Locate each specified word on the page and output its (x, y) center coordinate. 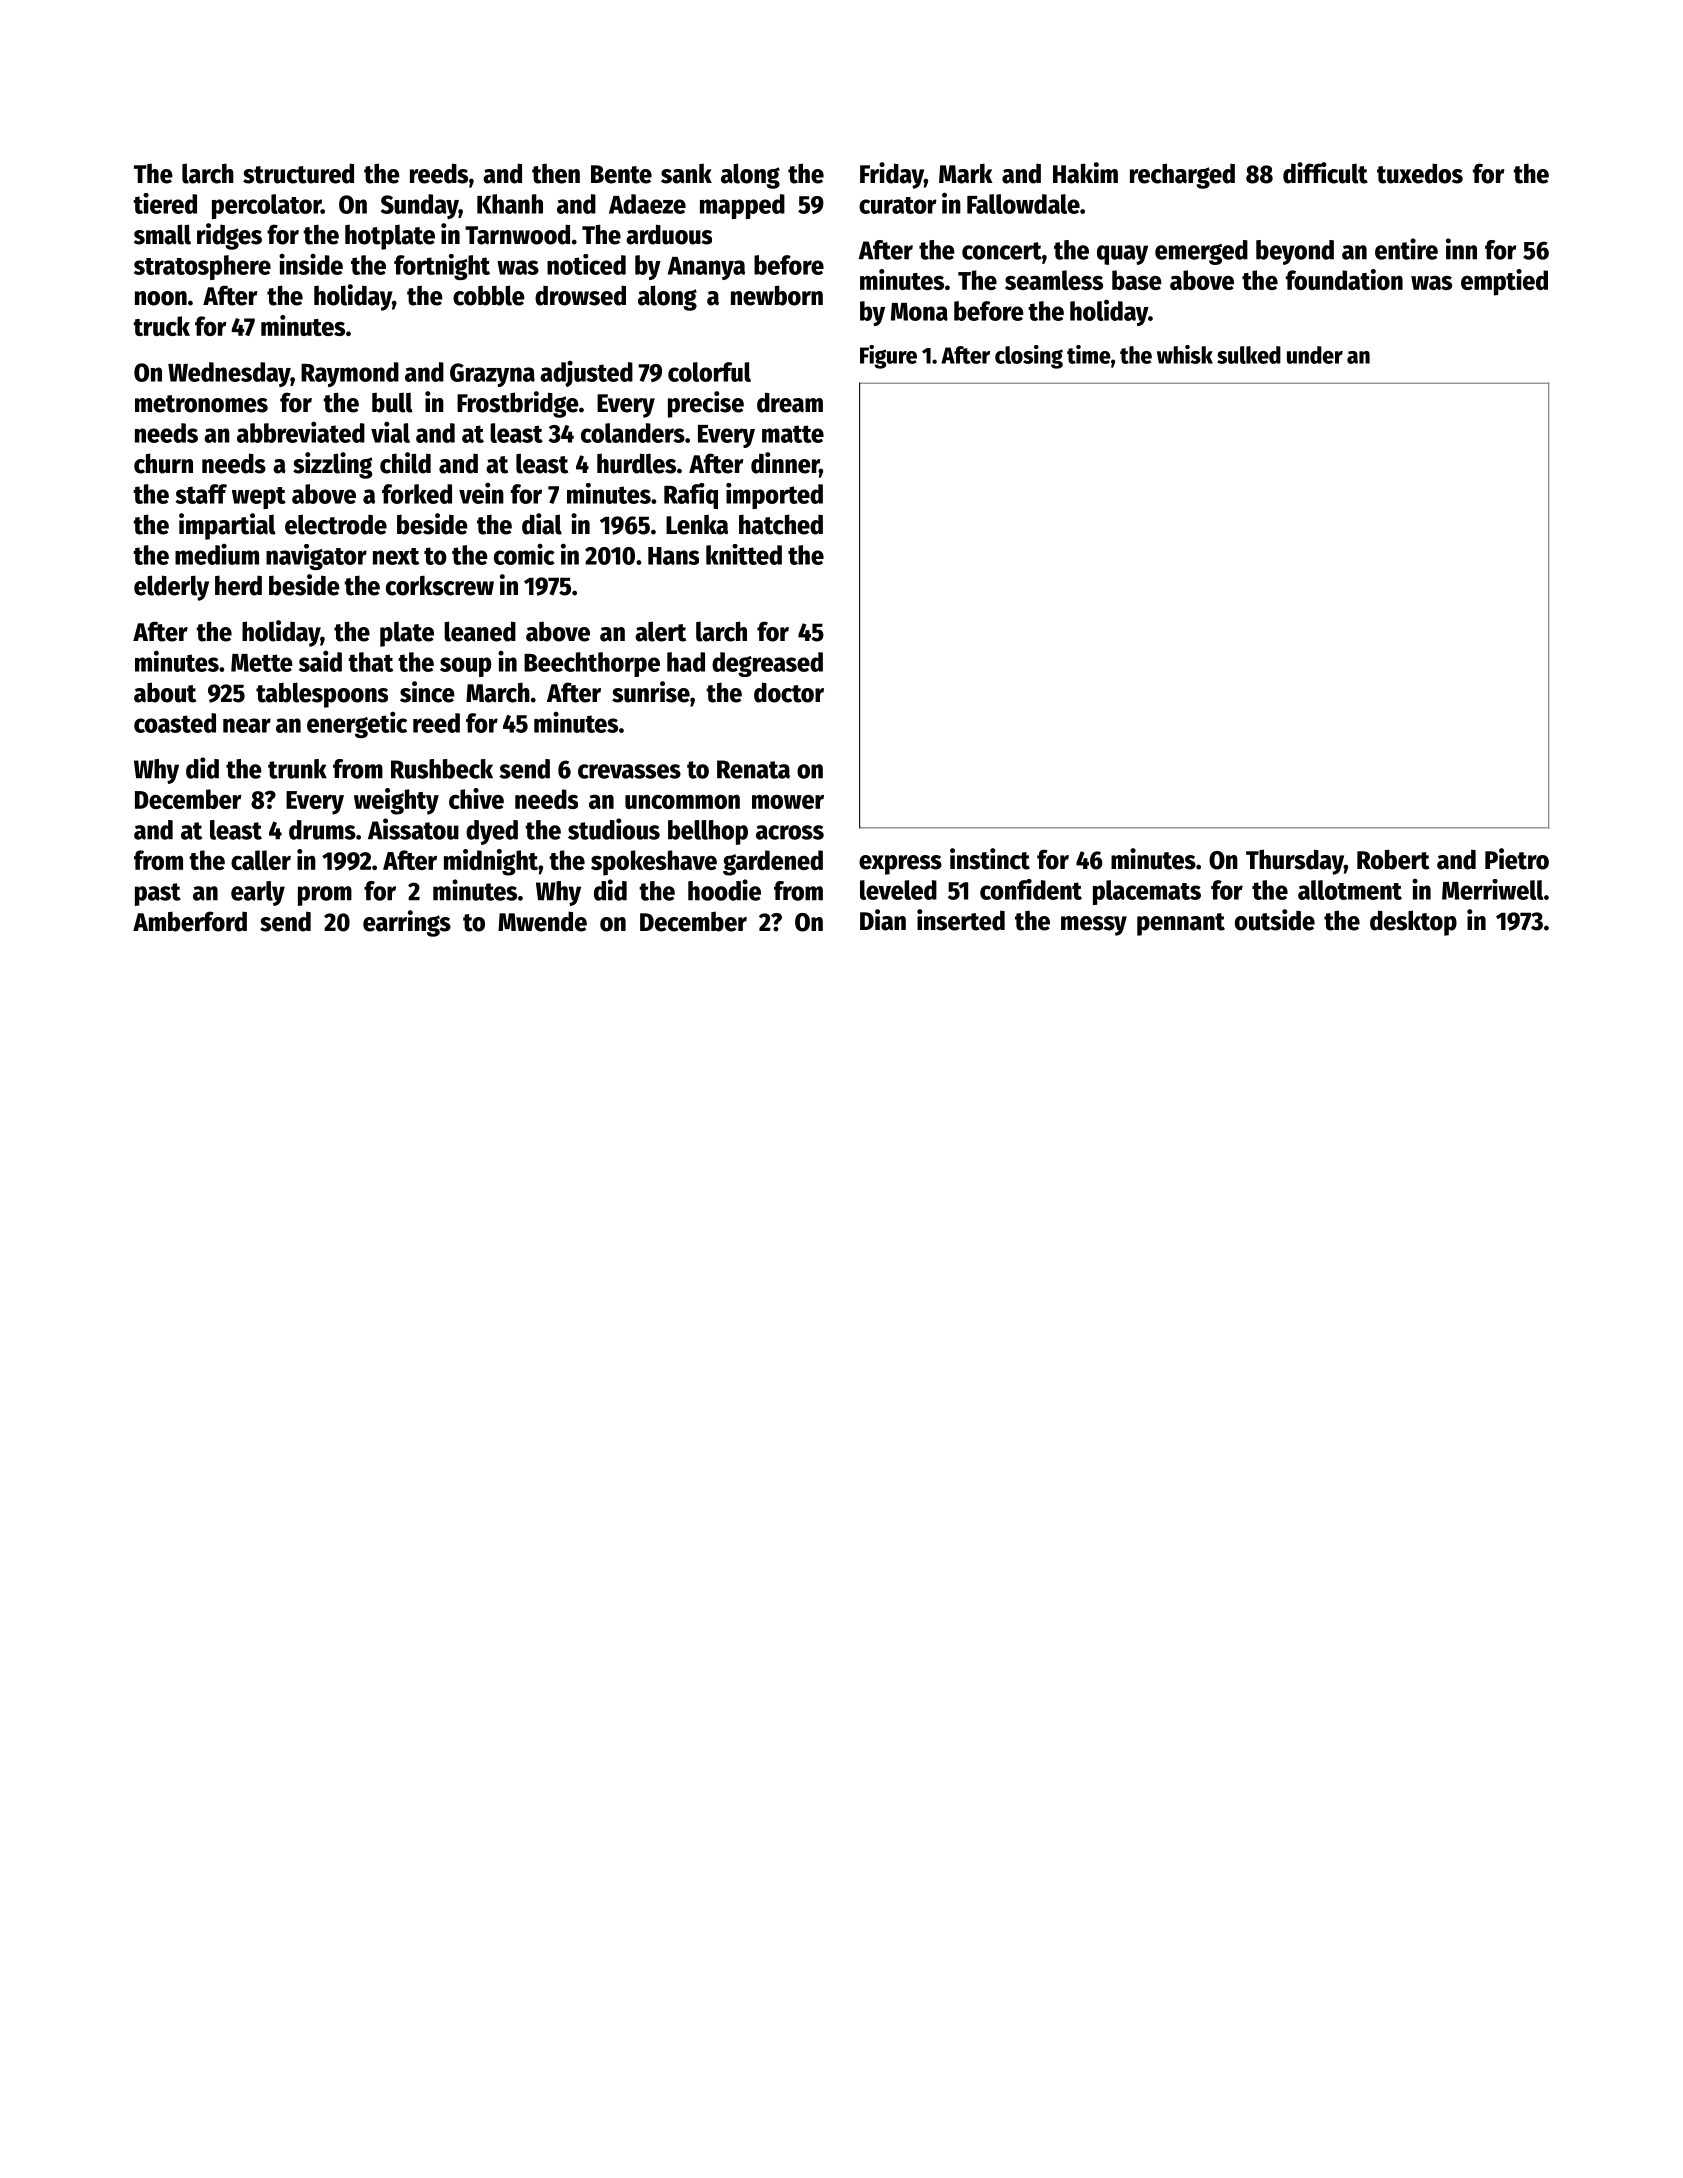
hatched (781, 524)
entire (1406, 249)
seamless (1054, 280)
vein (481, 493)
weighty (396, 801)
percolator (266, 206)
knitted (744, 554)
